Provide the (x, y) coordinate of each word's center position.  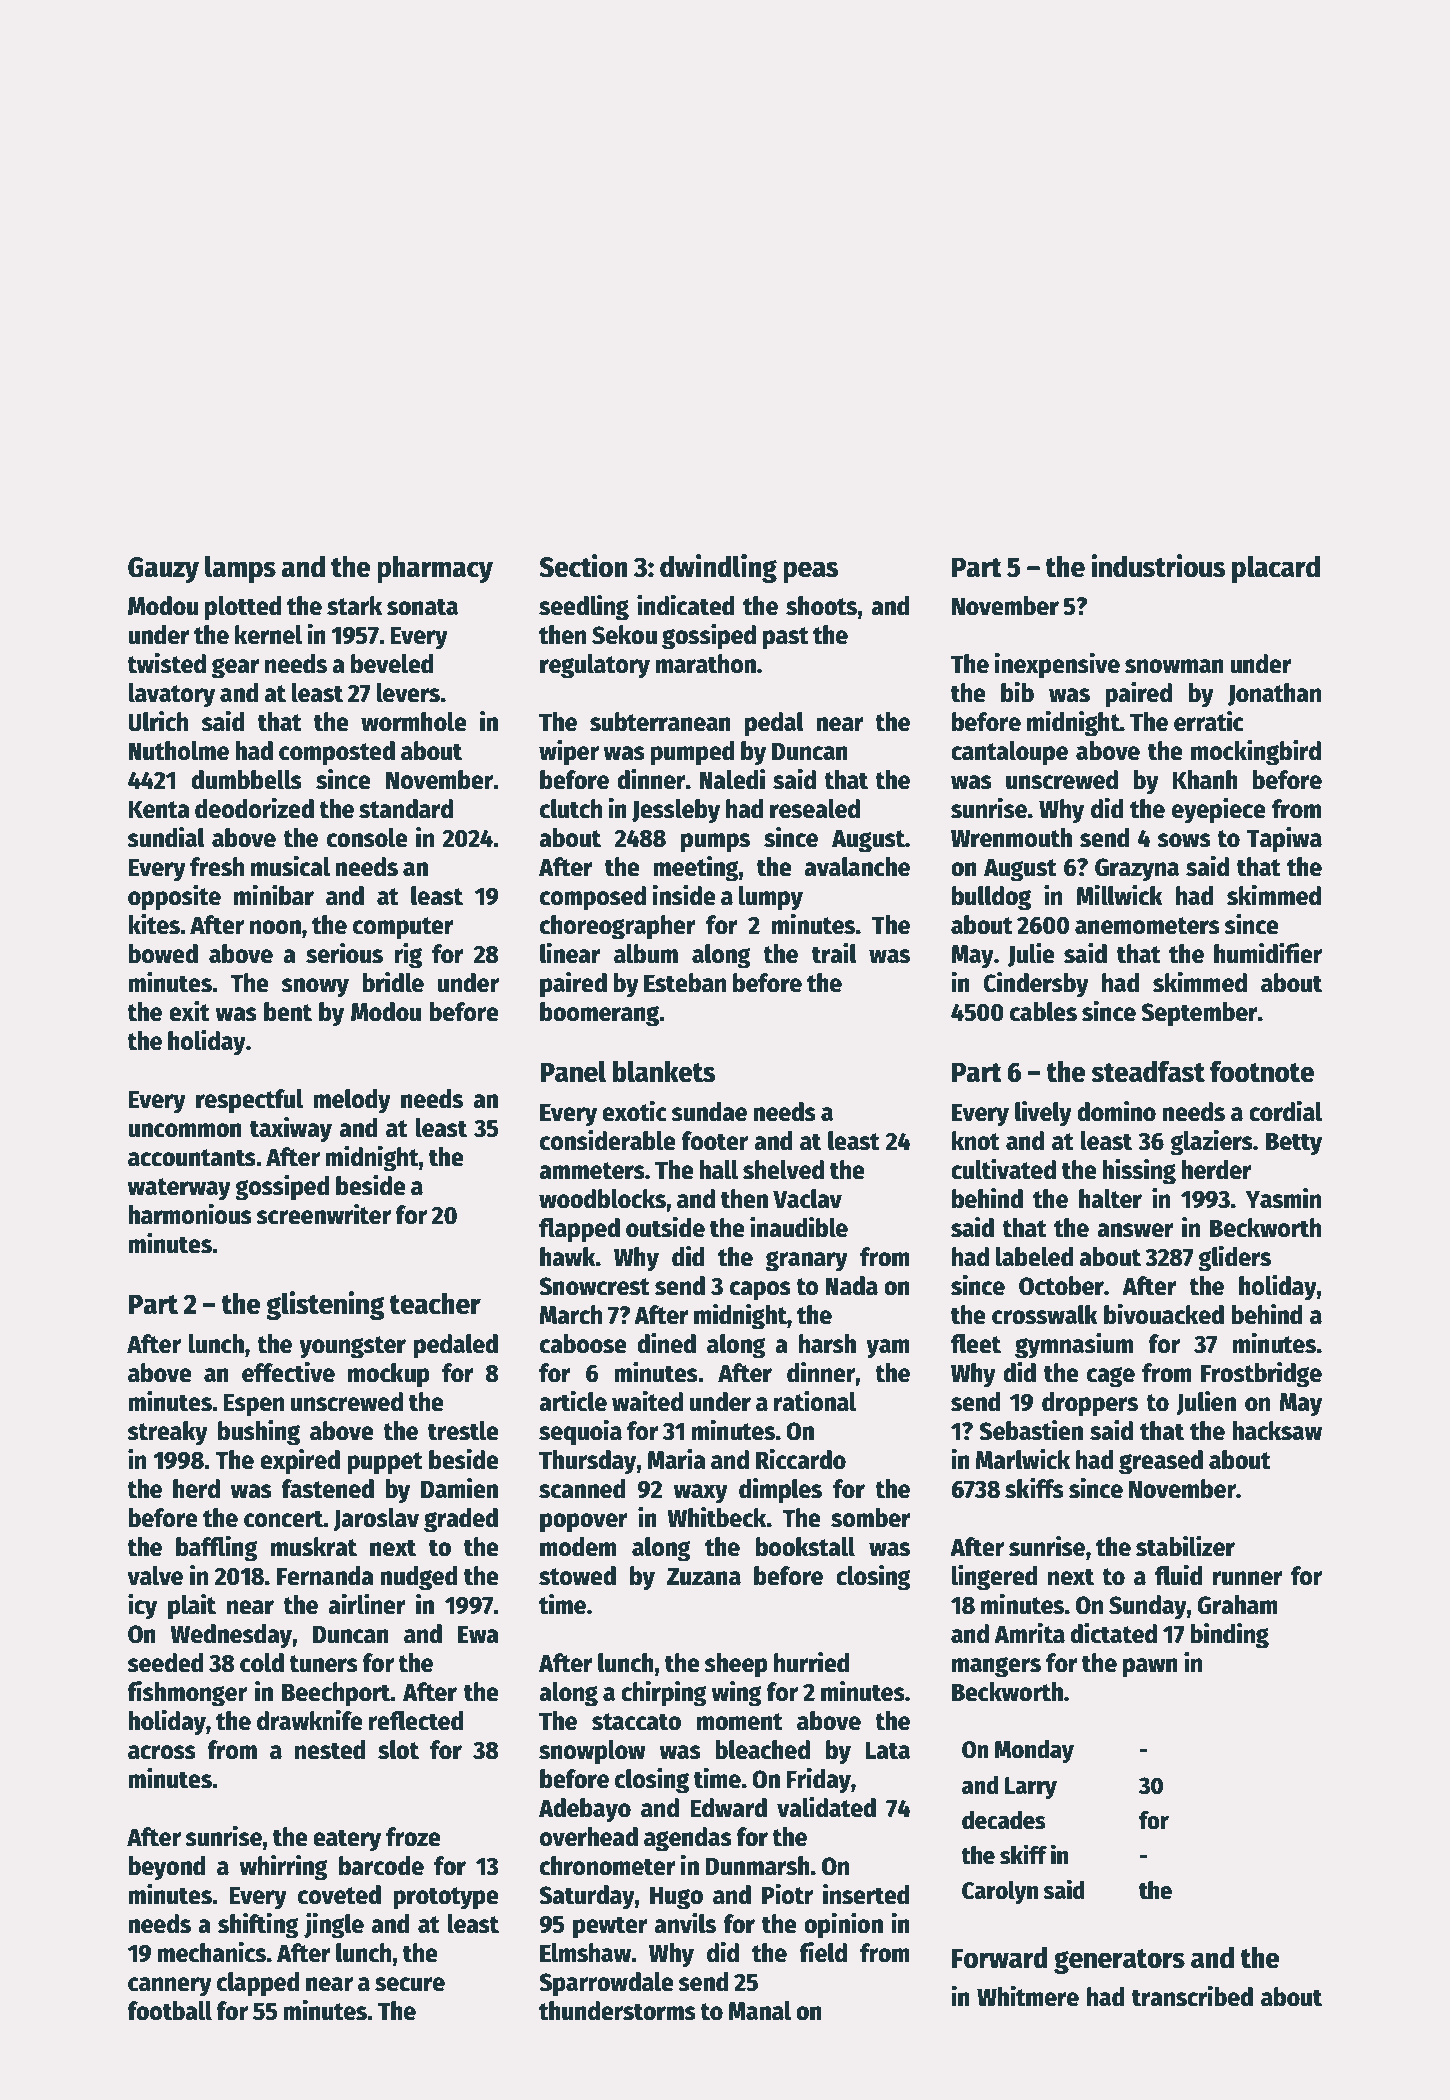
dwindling (718, 568)
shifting (258, 1925)
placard (1276, 569)
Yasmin (1283, 1198)
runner (1248, 1578)
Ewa (478, 1635)
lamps (240, 569)
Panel (573, 1071)
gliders (1234, 1258)
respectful (249, 1101)
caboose (583, 1344)
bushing (259, 1432)
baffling (217, 1548)
